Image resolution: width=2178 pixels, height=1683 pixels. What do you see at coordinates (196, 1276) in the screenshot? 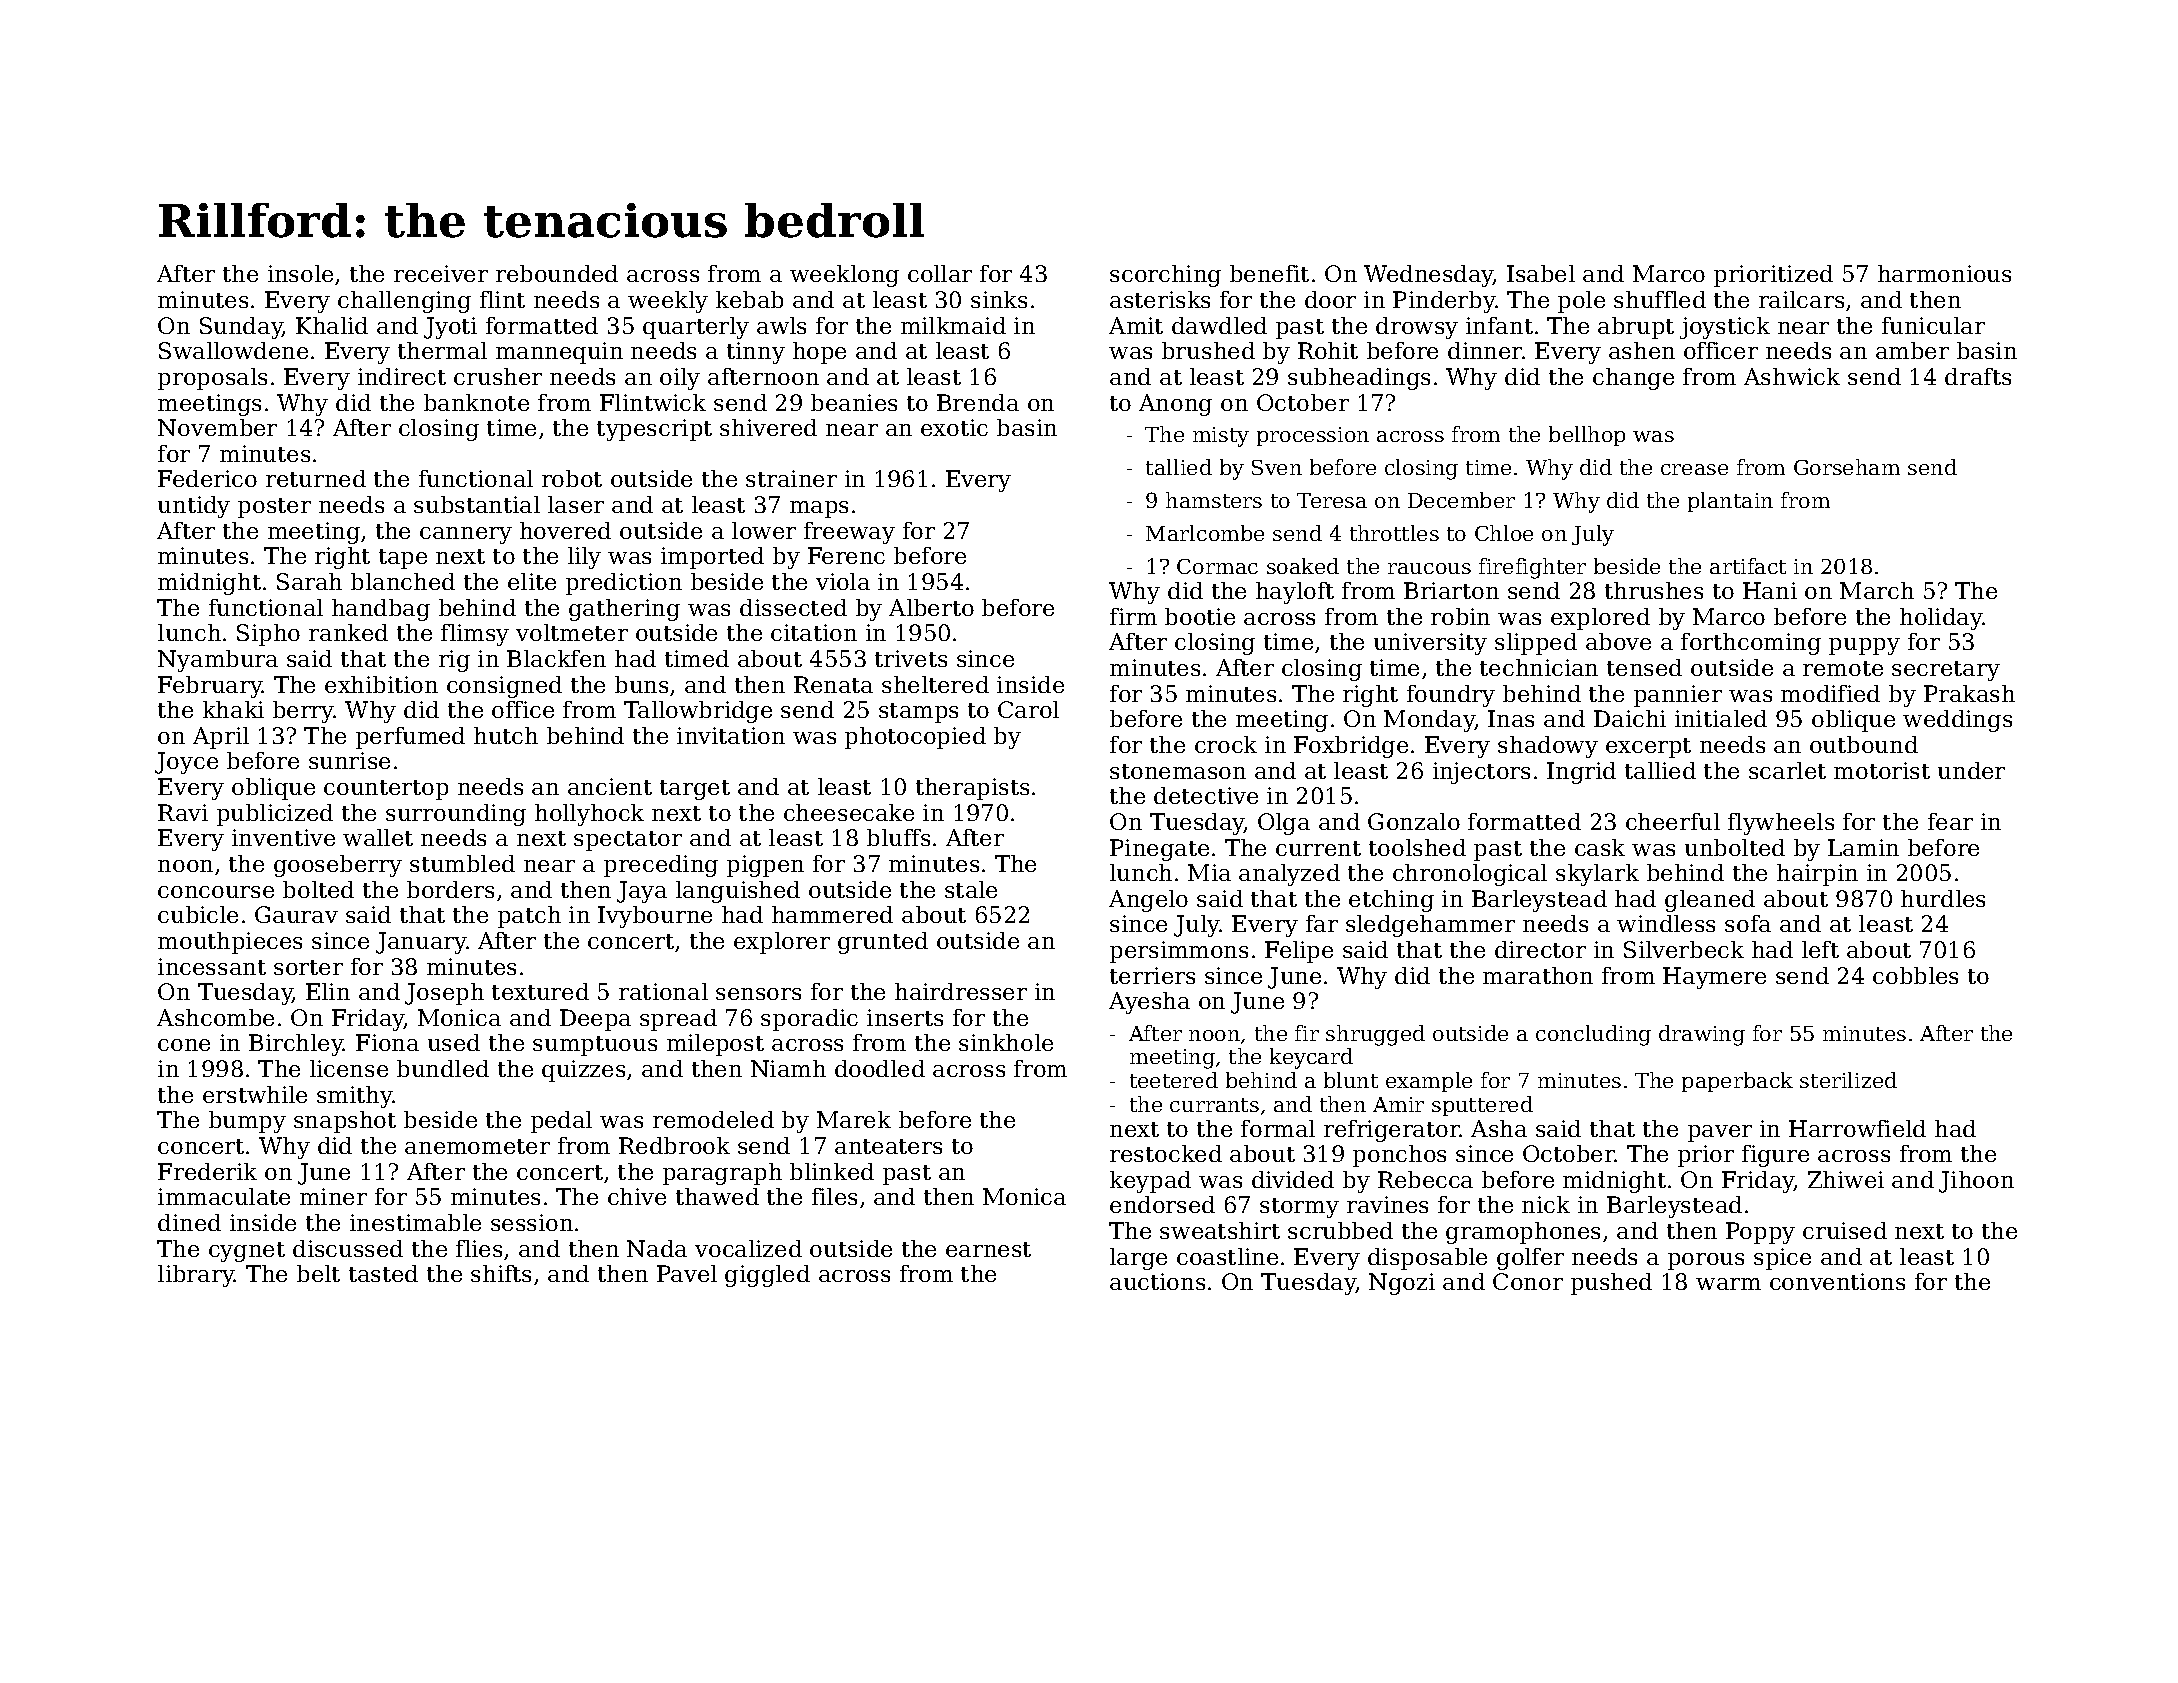
I see `library` at bounding box center [196, 1276].
